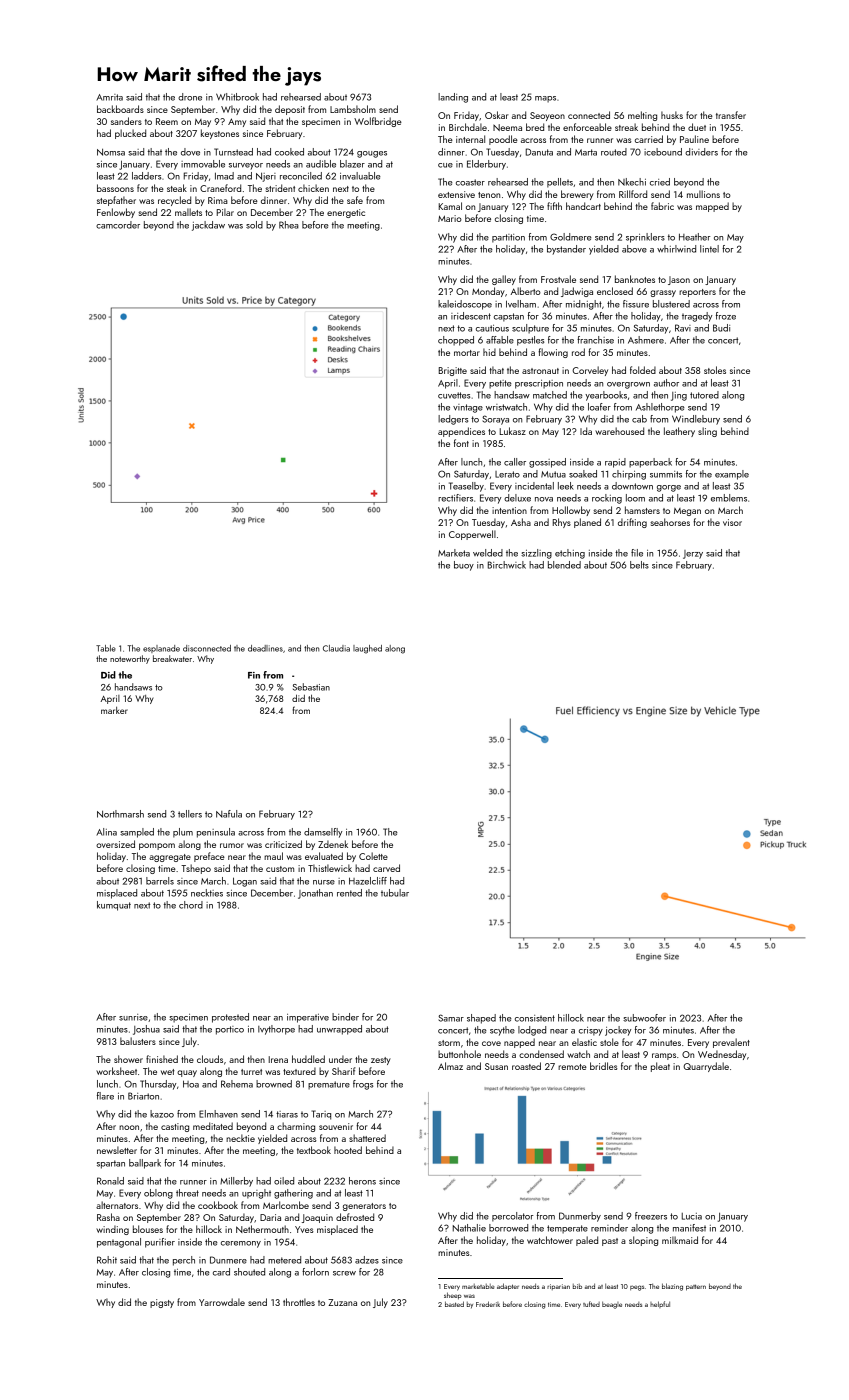 This screenshot has height=1400, width=849. I want to click on ladders, so click(146, 176).
